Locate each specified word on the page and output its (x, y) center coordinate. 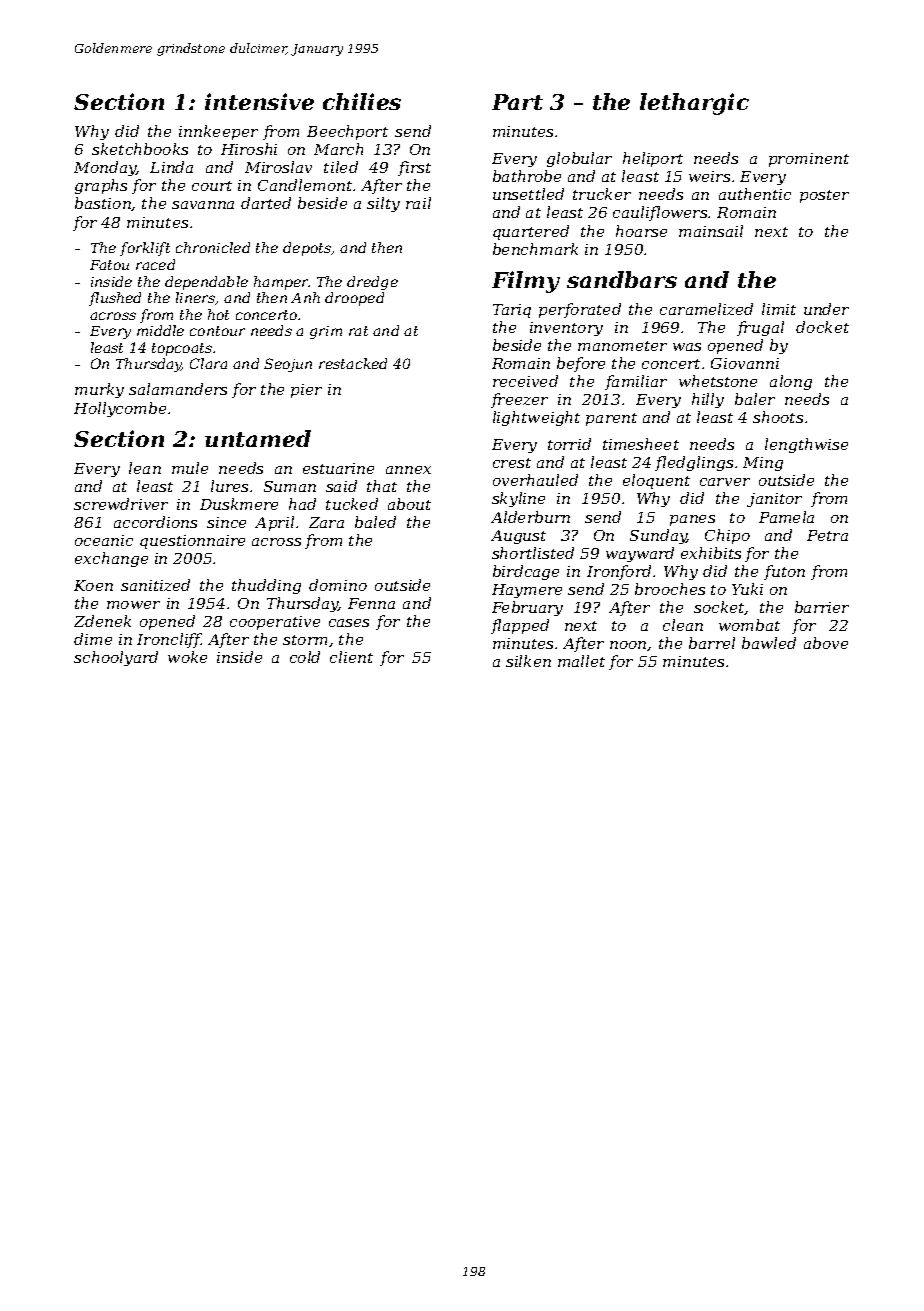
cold (305, 657)
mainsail (711, 231)
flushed (115, 299)
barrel (712, 643)
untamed (258, 438)
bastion (103, 204)
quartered (531, 232)
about (409, 504)
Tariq (512, 311)
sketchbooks (140, 149)
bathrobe (527, 176)
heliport (653, 159)
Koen (93, 585)
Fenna (371, 603)
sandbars (622, 279)
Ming (763, 464)
